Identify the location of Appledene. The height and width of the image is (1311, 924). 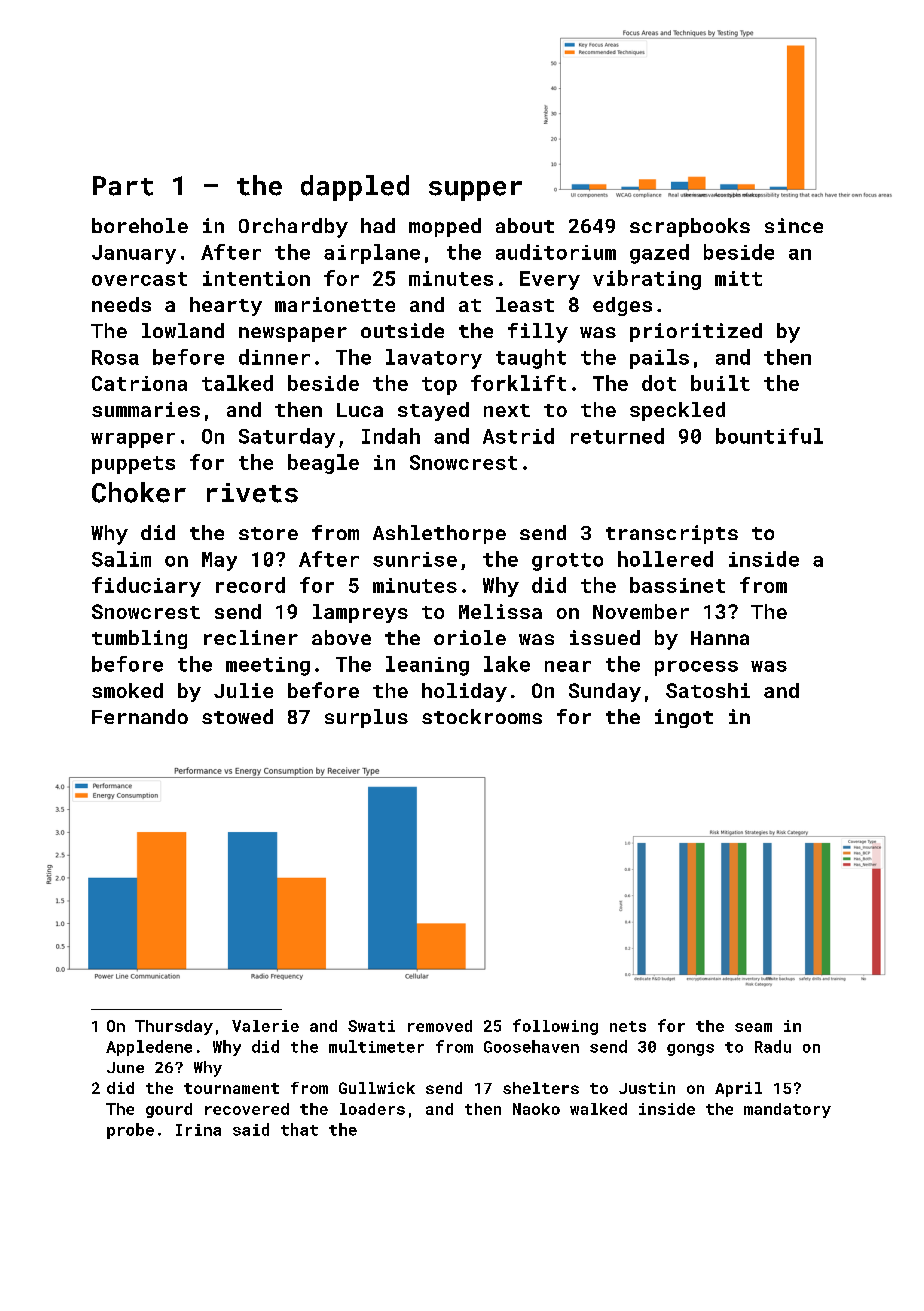
(149, 1048).
